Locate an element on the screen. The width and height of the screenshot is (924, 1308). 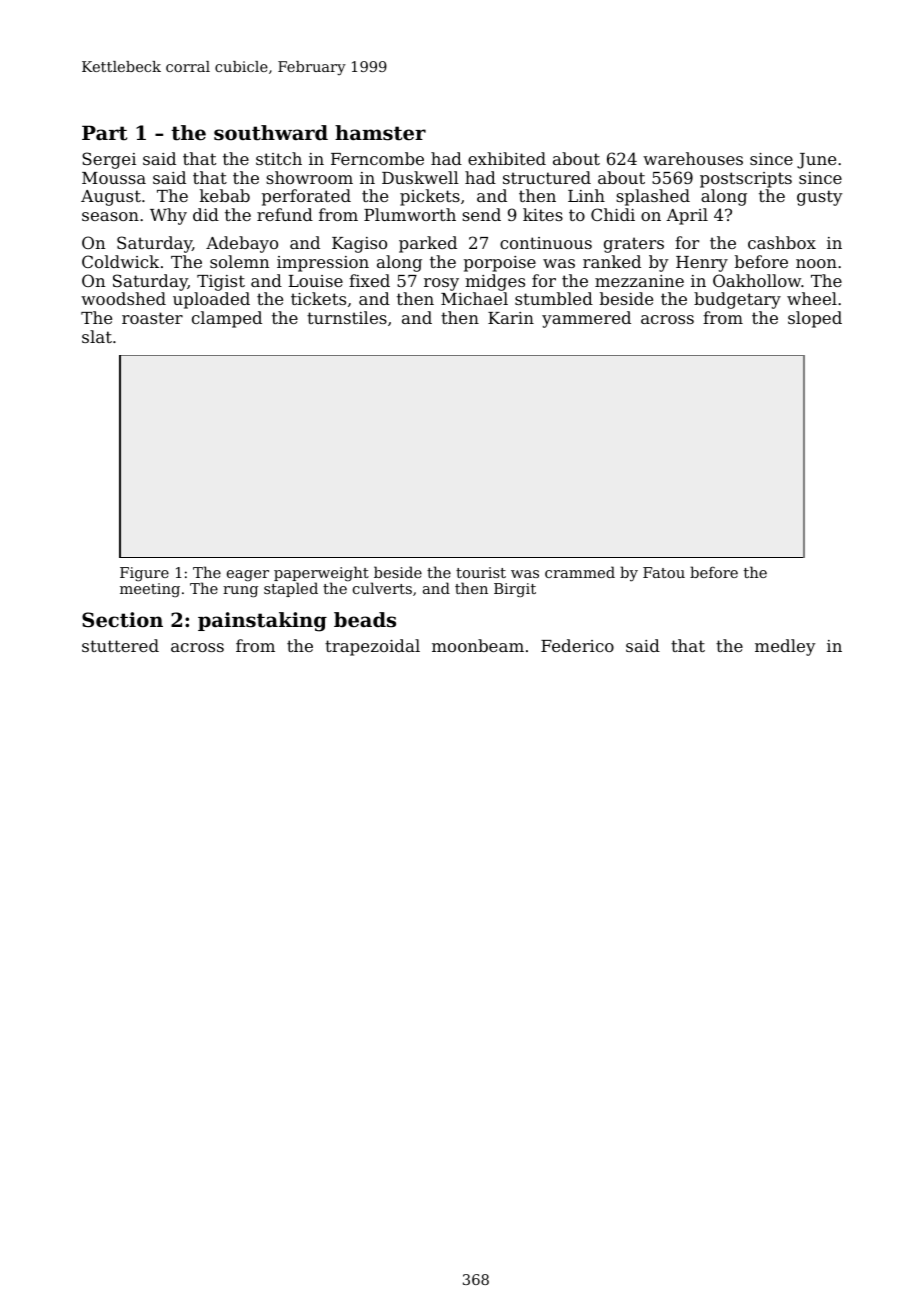
Coldwick is located at coordinates (120, 261).
